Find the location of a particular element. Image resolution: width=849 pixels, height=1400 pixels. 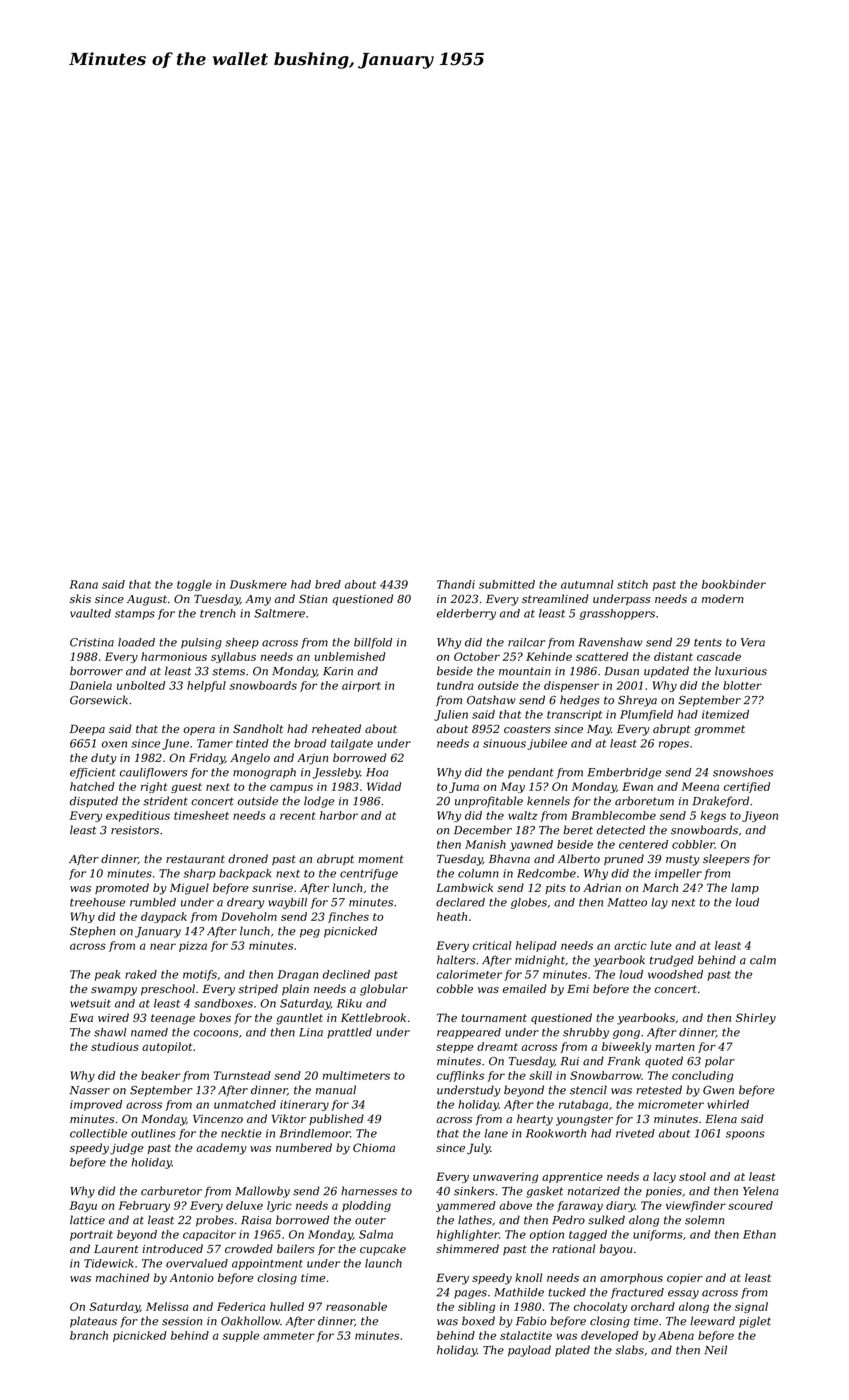

bred is located at coordinates (328, 584).
